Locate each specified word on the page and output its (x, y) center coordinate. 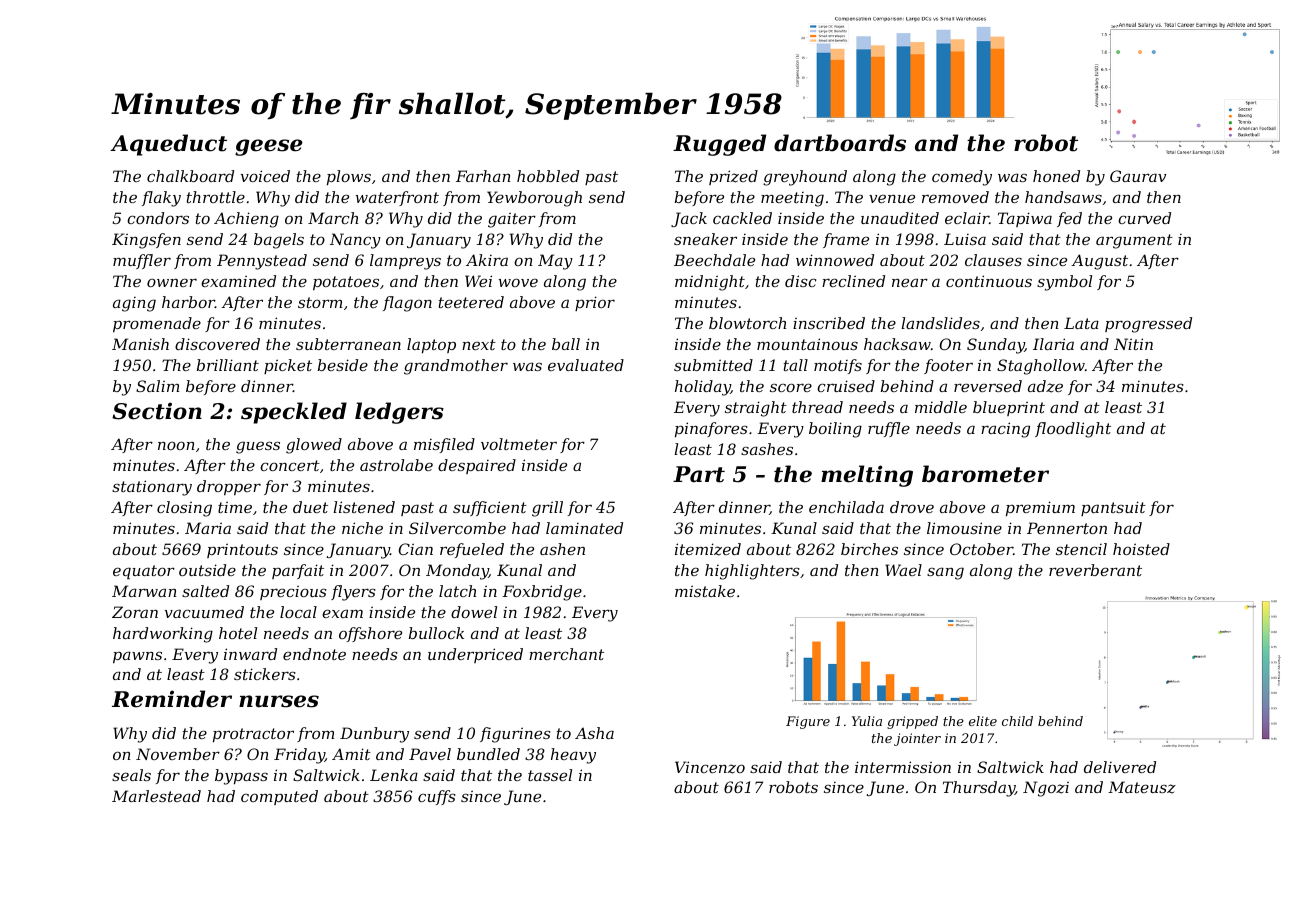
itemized (708, 549)
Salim (158, 386)
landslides (941, 323)
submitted (713, 365)
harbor (188, 302)
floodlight (1073, 430)
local (298, 612)
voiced (265, 176)
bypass (241, 777)
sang (945, 573)
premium (1040, 508)
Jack (689, 219)
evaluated (586, 365)
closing (184, 509)
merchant (566, 654)
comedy (962, 178)
